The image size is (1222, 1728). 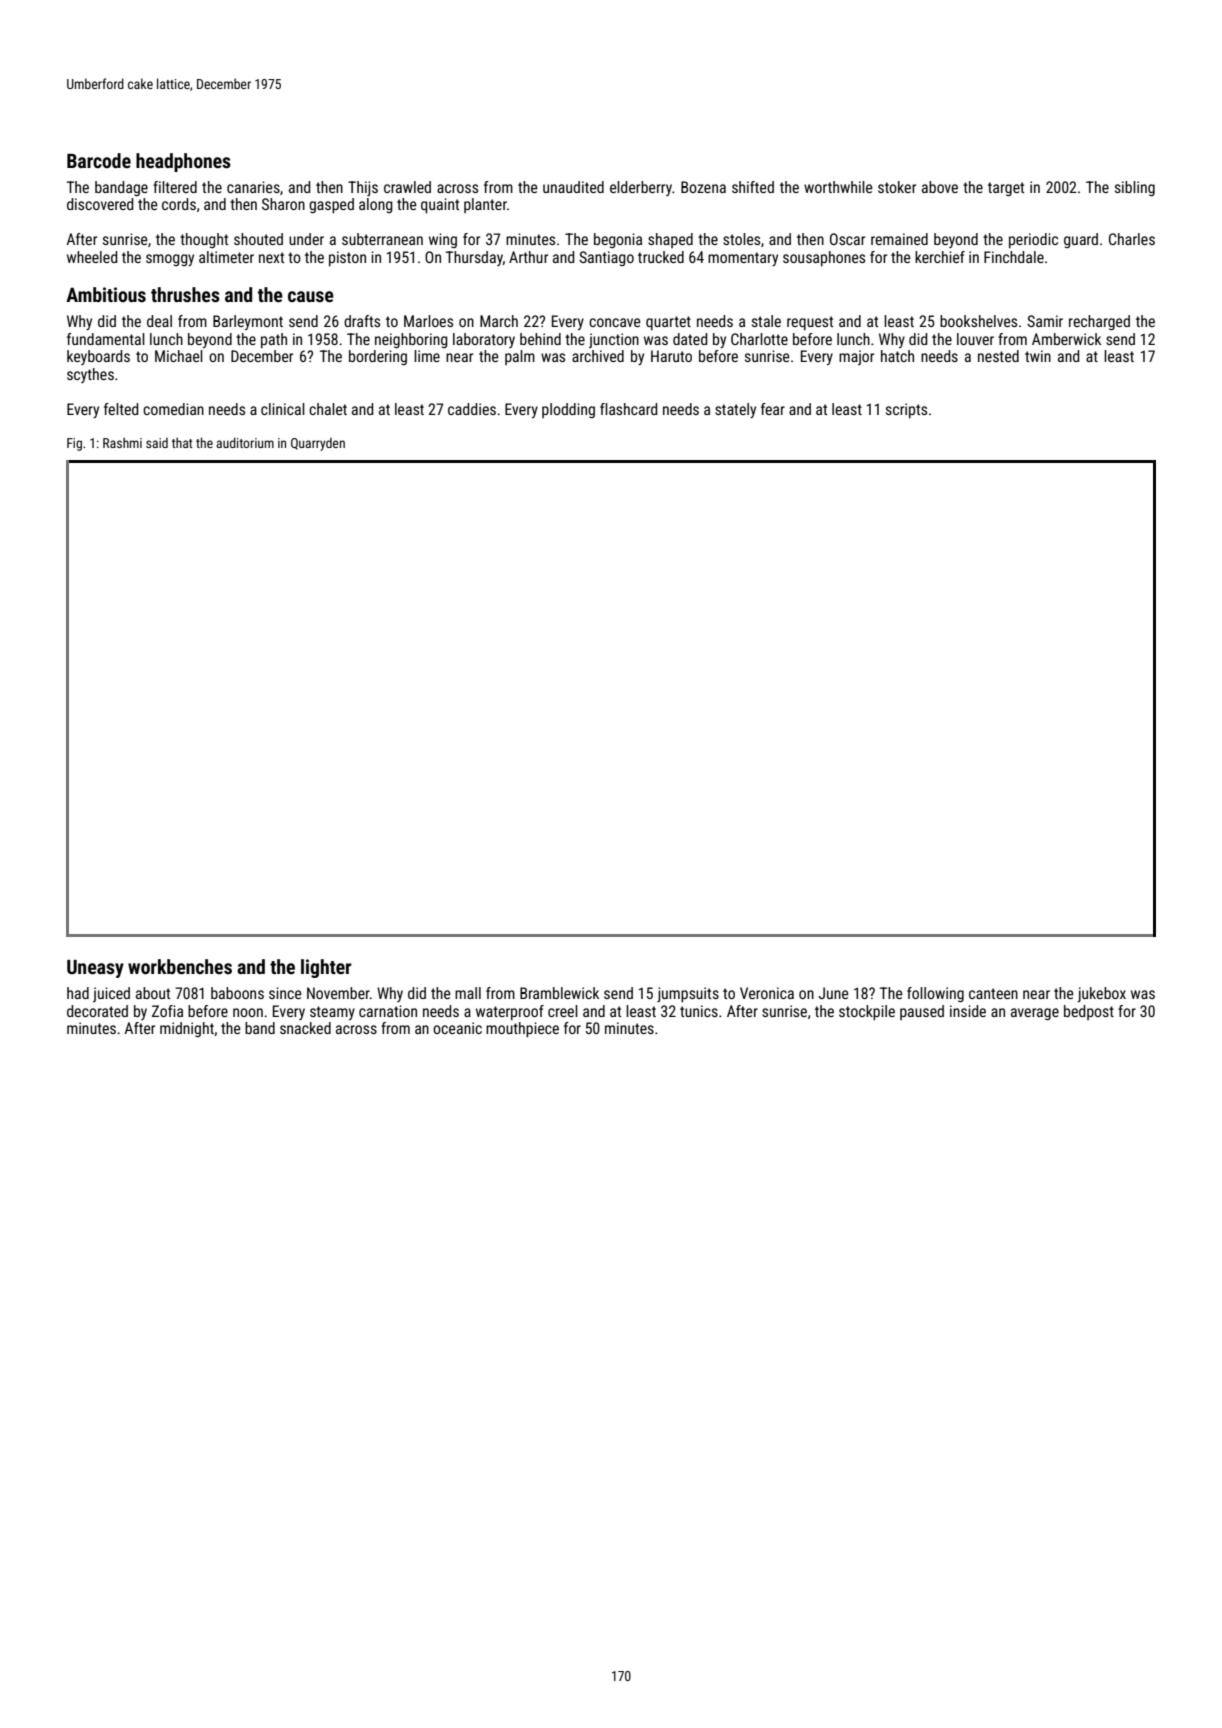 I want to click on canteen, so click(x=993, y=993).
